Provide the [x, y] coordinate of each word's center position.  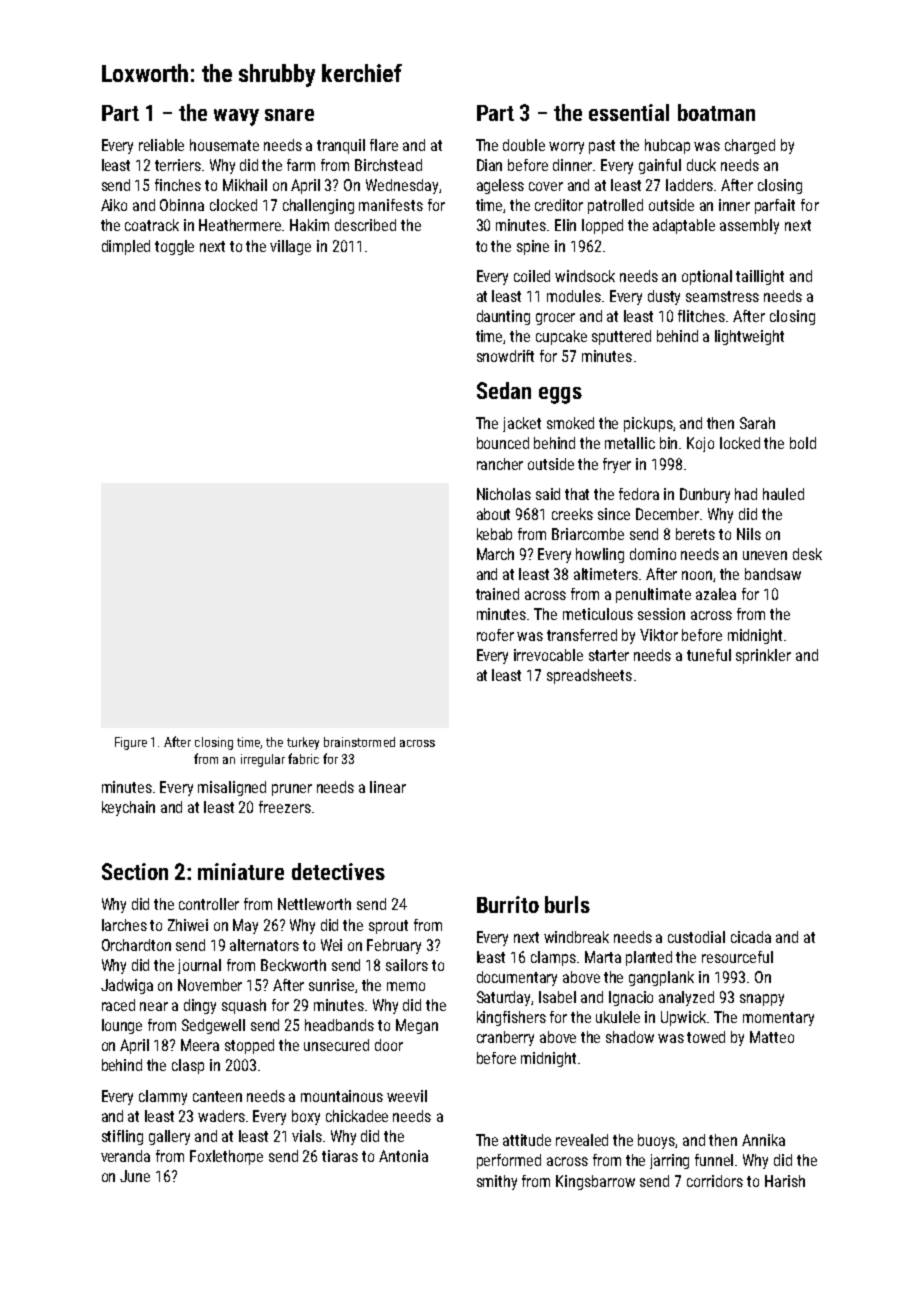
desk [807, 554]
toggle [174, 247]
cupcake [561, 337]
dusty [664, 297]
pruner [292, 790]
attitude [527, 1140]
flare [384, 145]
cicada [751, 937]
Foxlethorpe [226, 1157]
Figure [131, 743]
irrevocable [548, 655]
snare [289, 115]
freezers [285, 807]
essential [629, 112]
